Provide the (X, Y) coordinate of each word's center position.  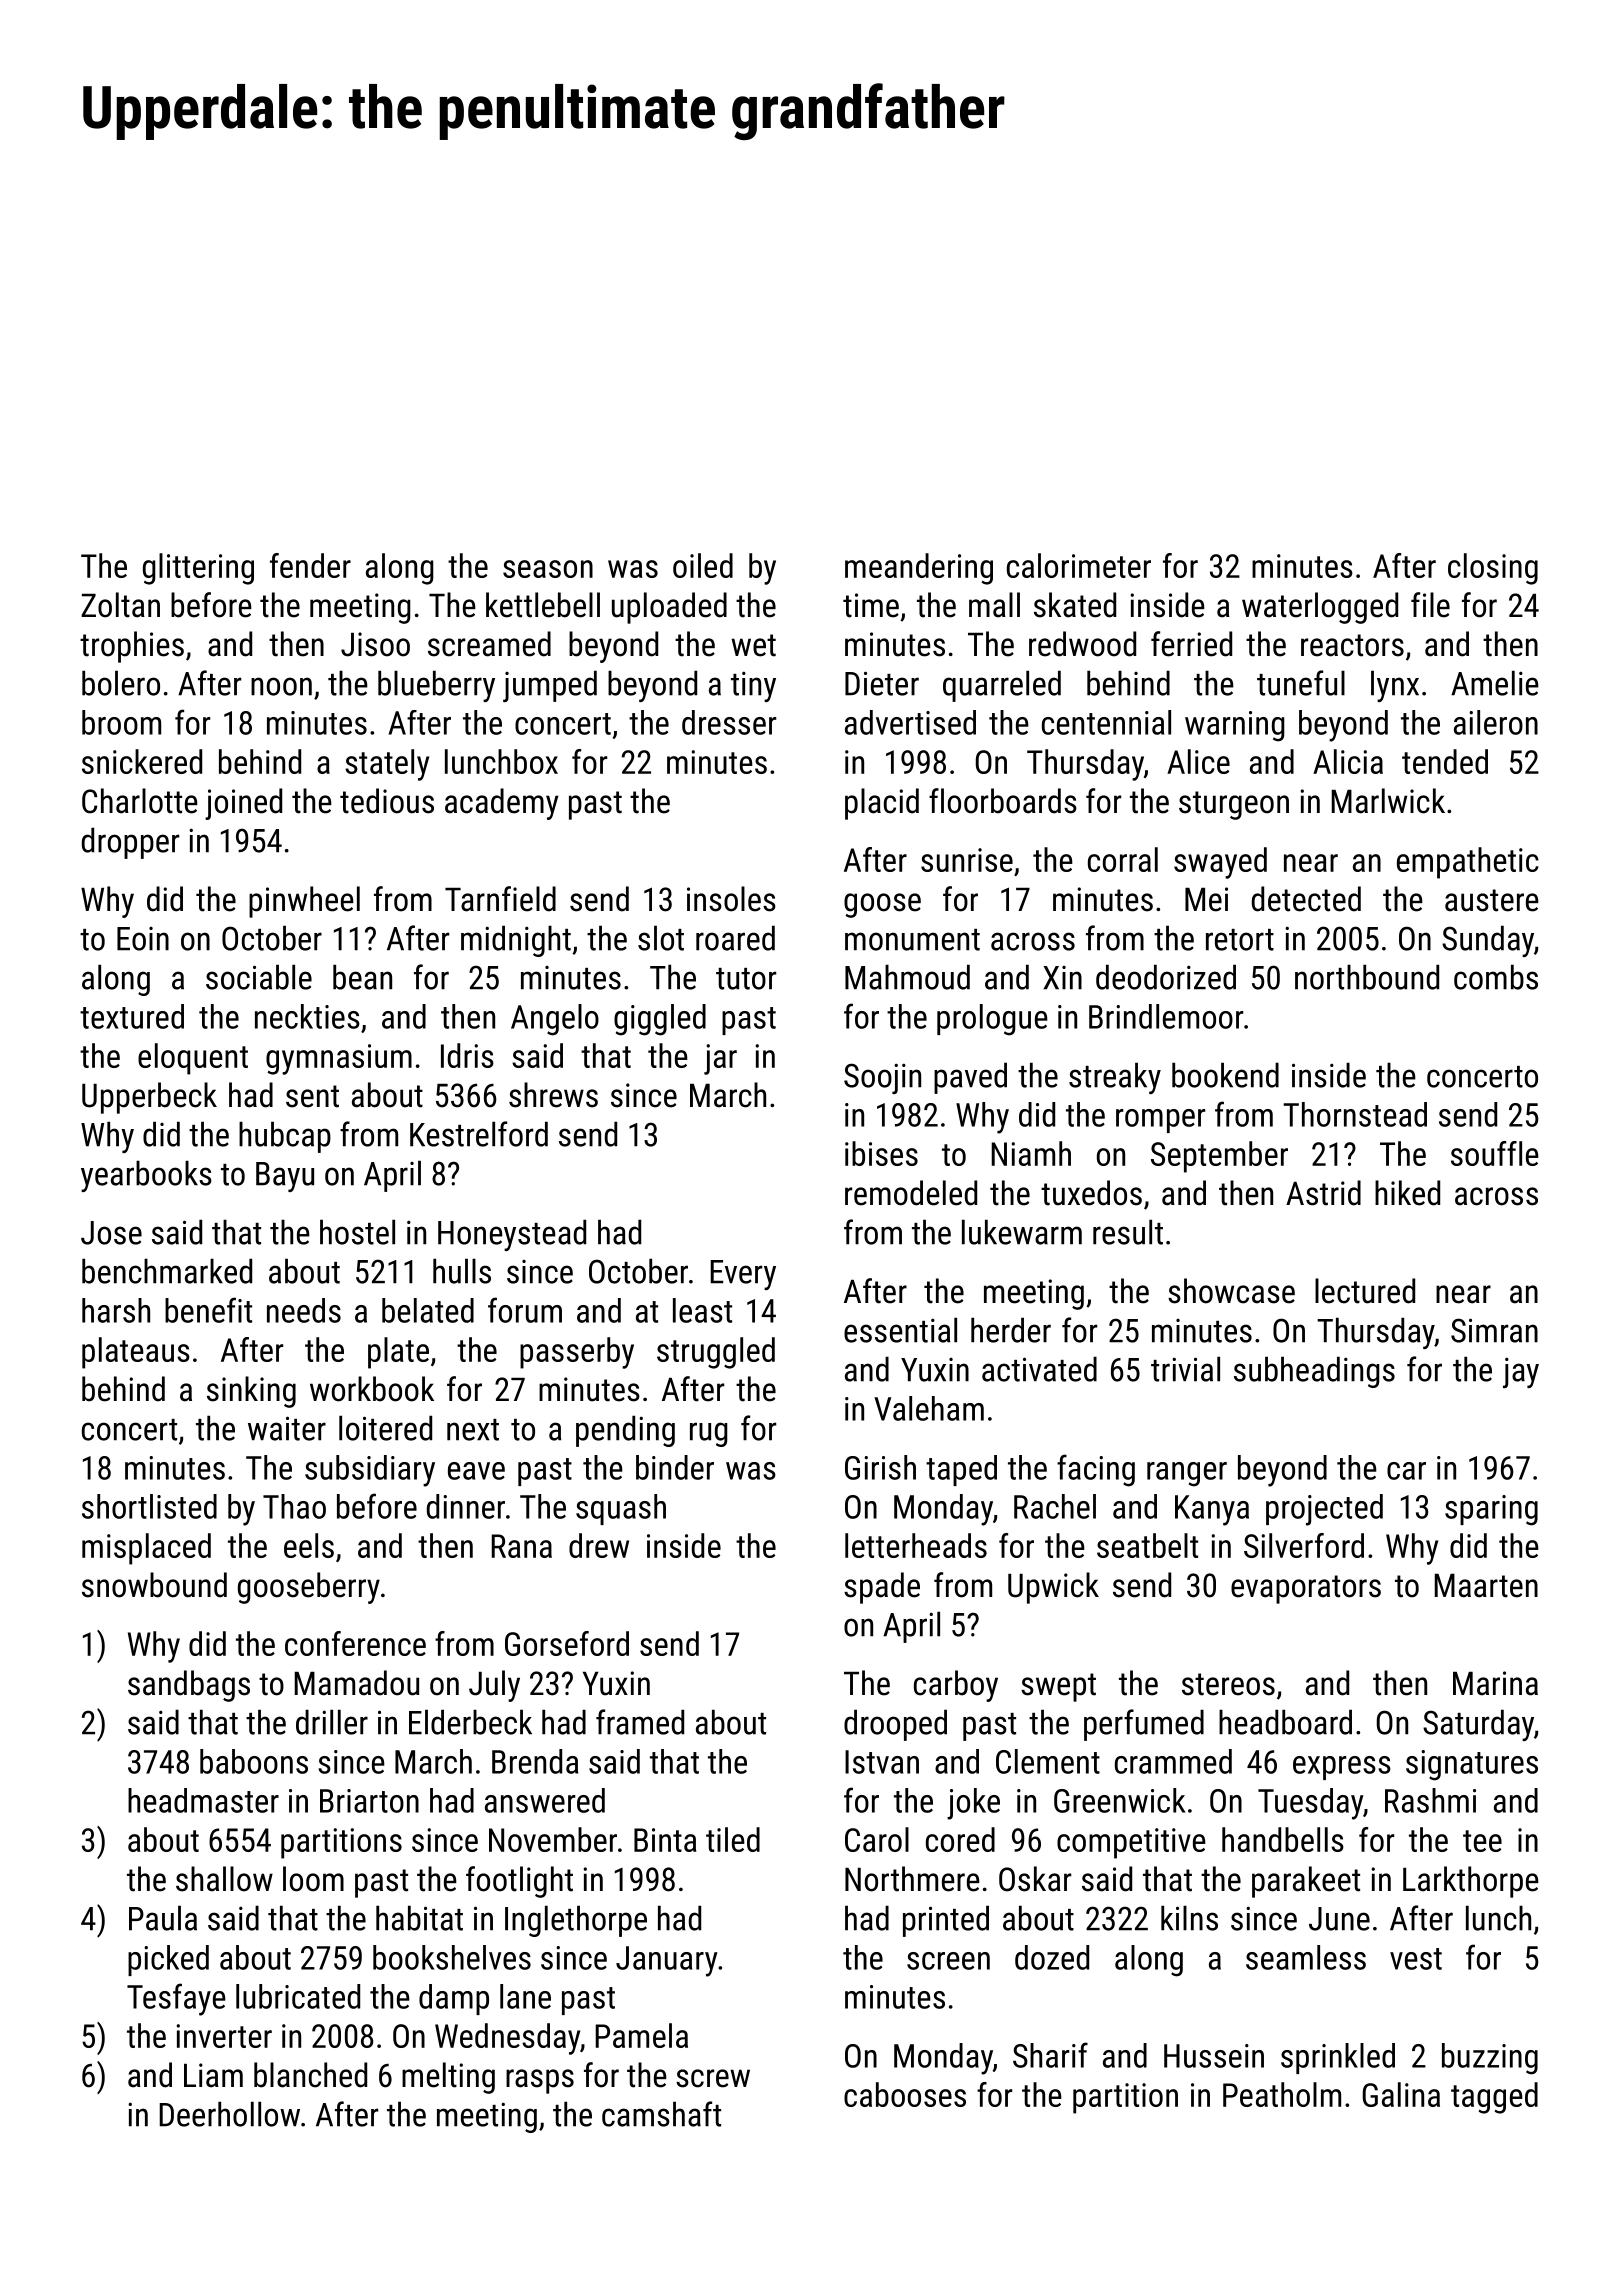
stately (387, 765)
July (494, 1686)
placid (882, 804)
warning (1235, 726)
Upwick (1053, 1588)
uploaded (669, 608)
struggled (716, 1353)
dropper (130, 843)
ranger (1187, 1474)
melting (448, 2078)
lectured (1365, 1291)
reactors (1352, 645)
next (473, 1430)
